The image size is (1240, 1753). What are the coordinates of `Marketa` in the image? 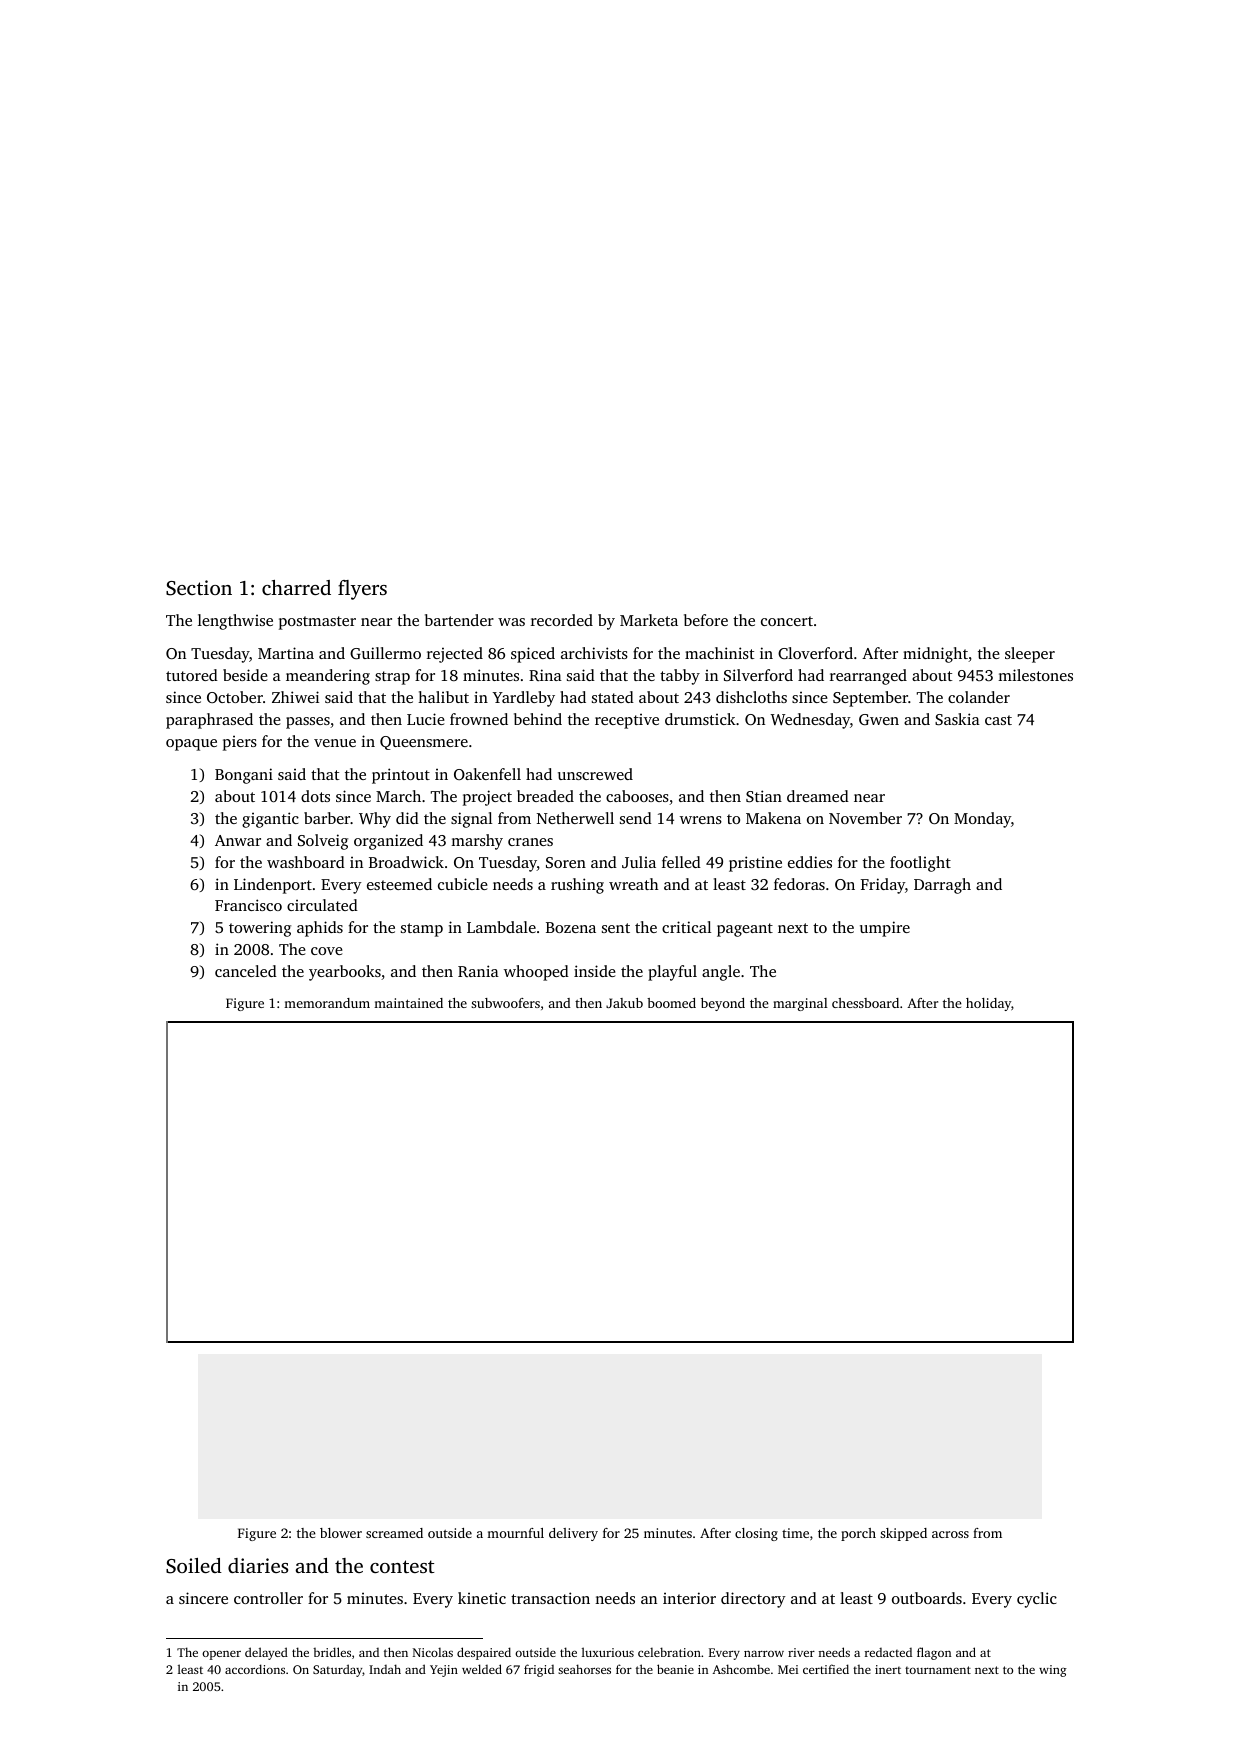 It's located at (649, 620).
